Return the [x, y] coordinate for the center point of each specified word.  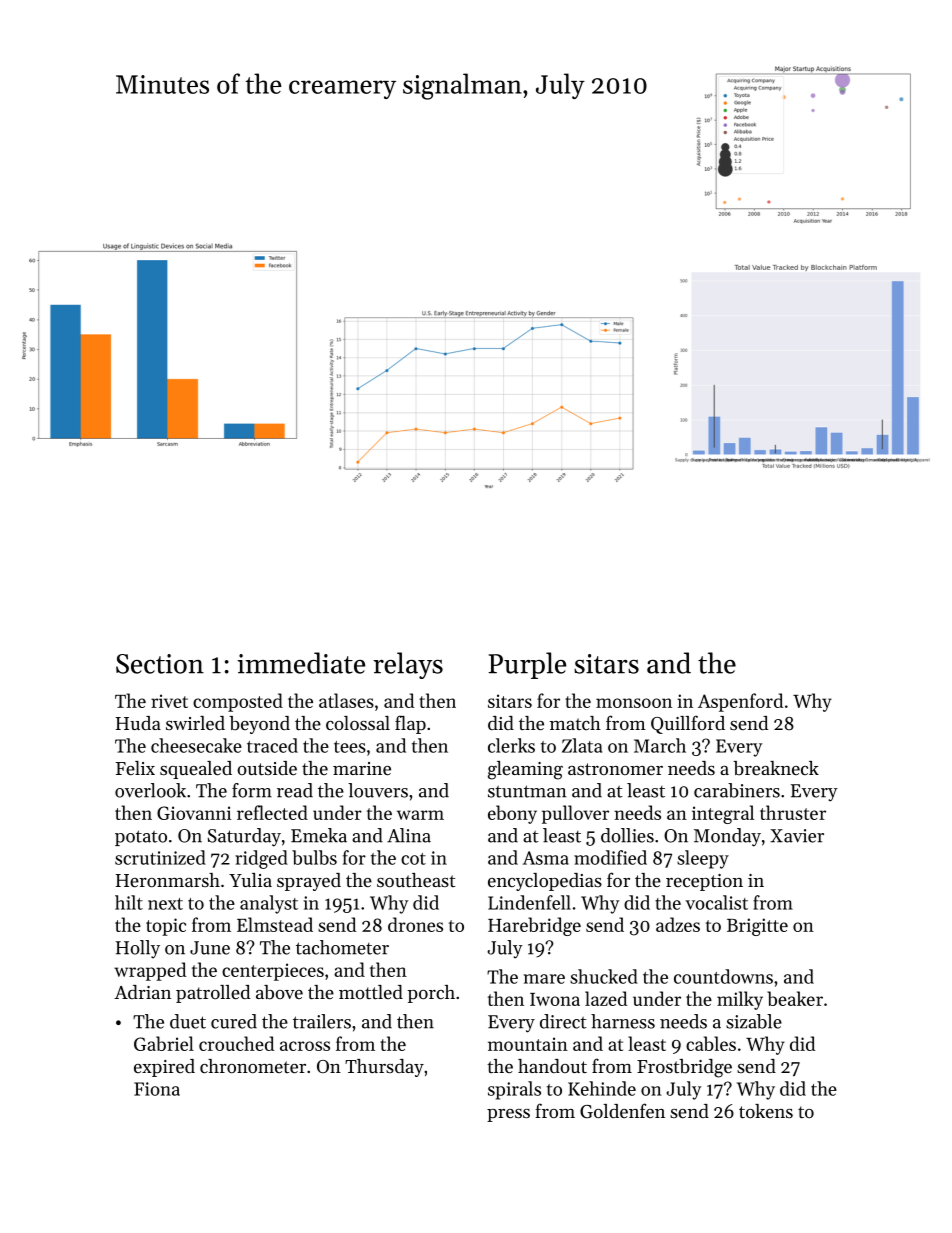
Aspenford [740, 702]
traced [272, 745]
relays [408, 665]
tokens [766, 1111]
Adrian [142, 992]
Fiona [157, 1089]
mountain [528, 1044]
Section [160, 664]
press [508, 1115]
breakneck [776, 768]
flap [410, 724]
